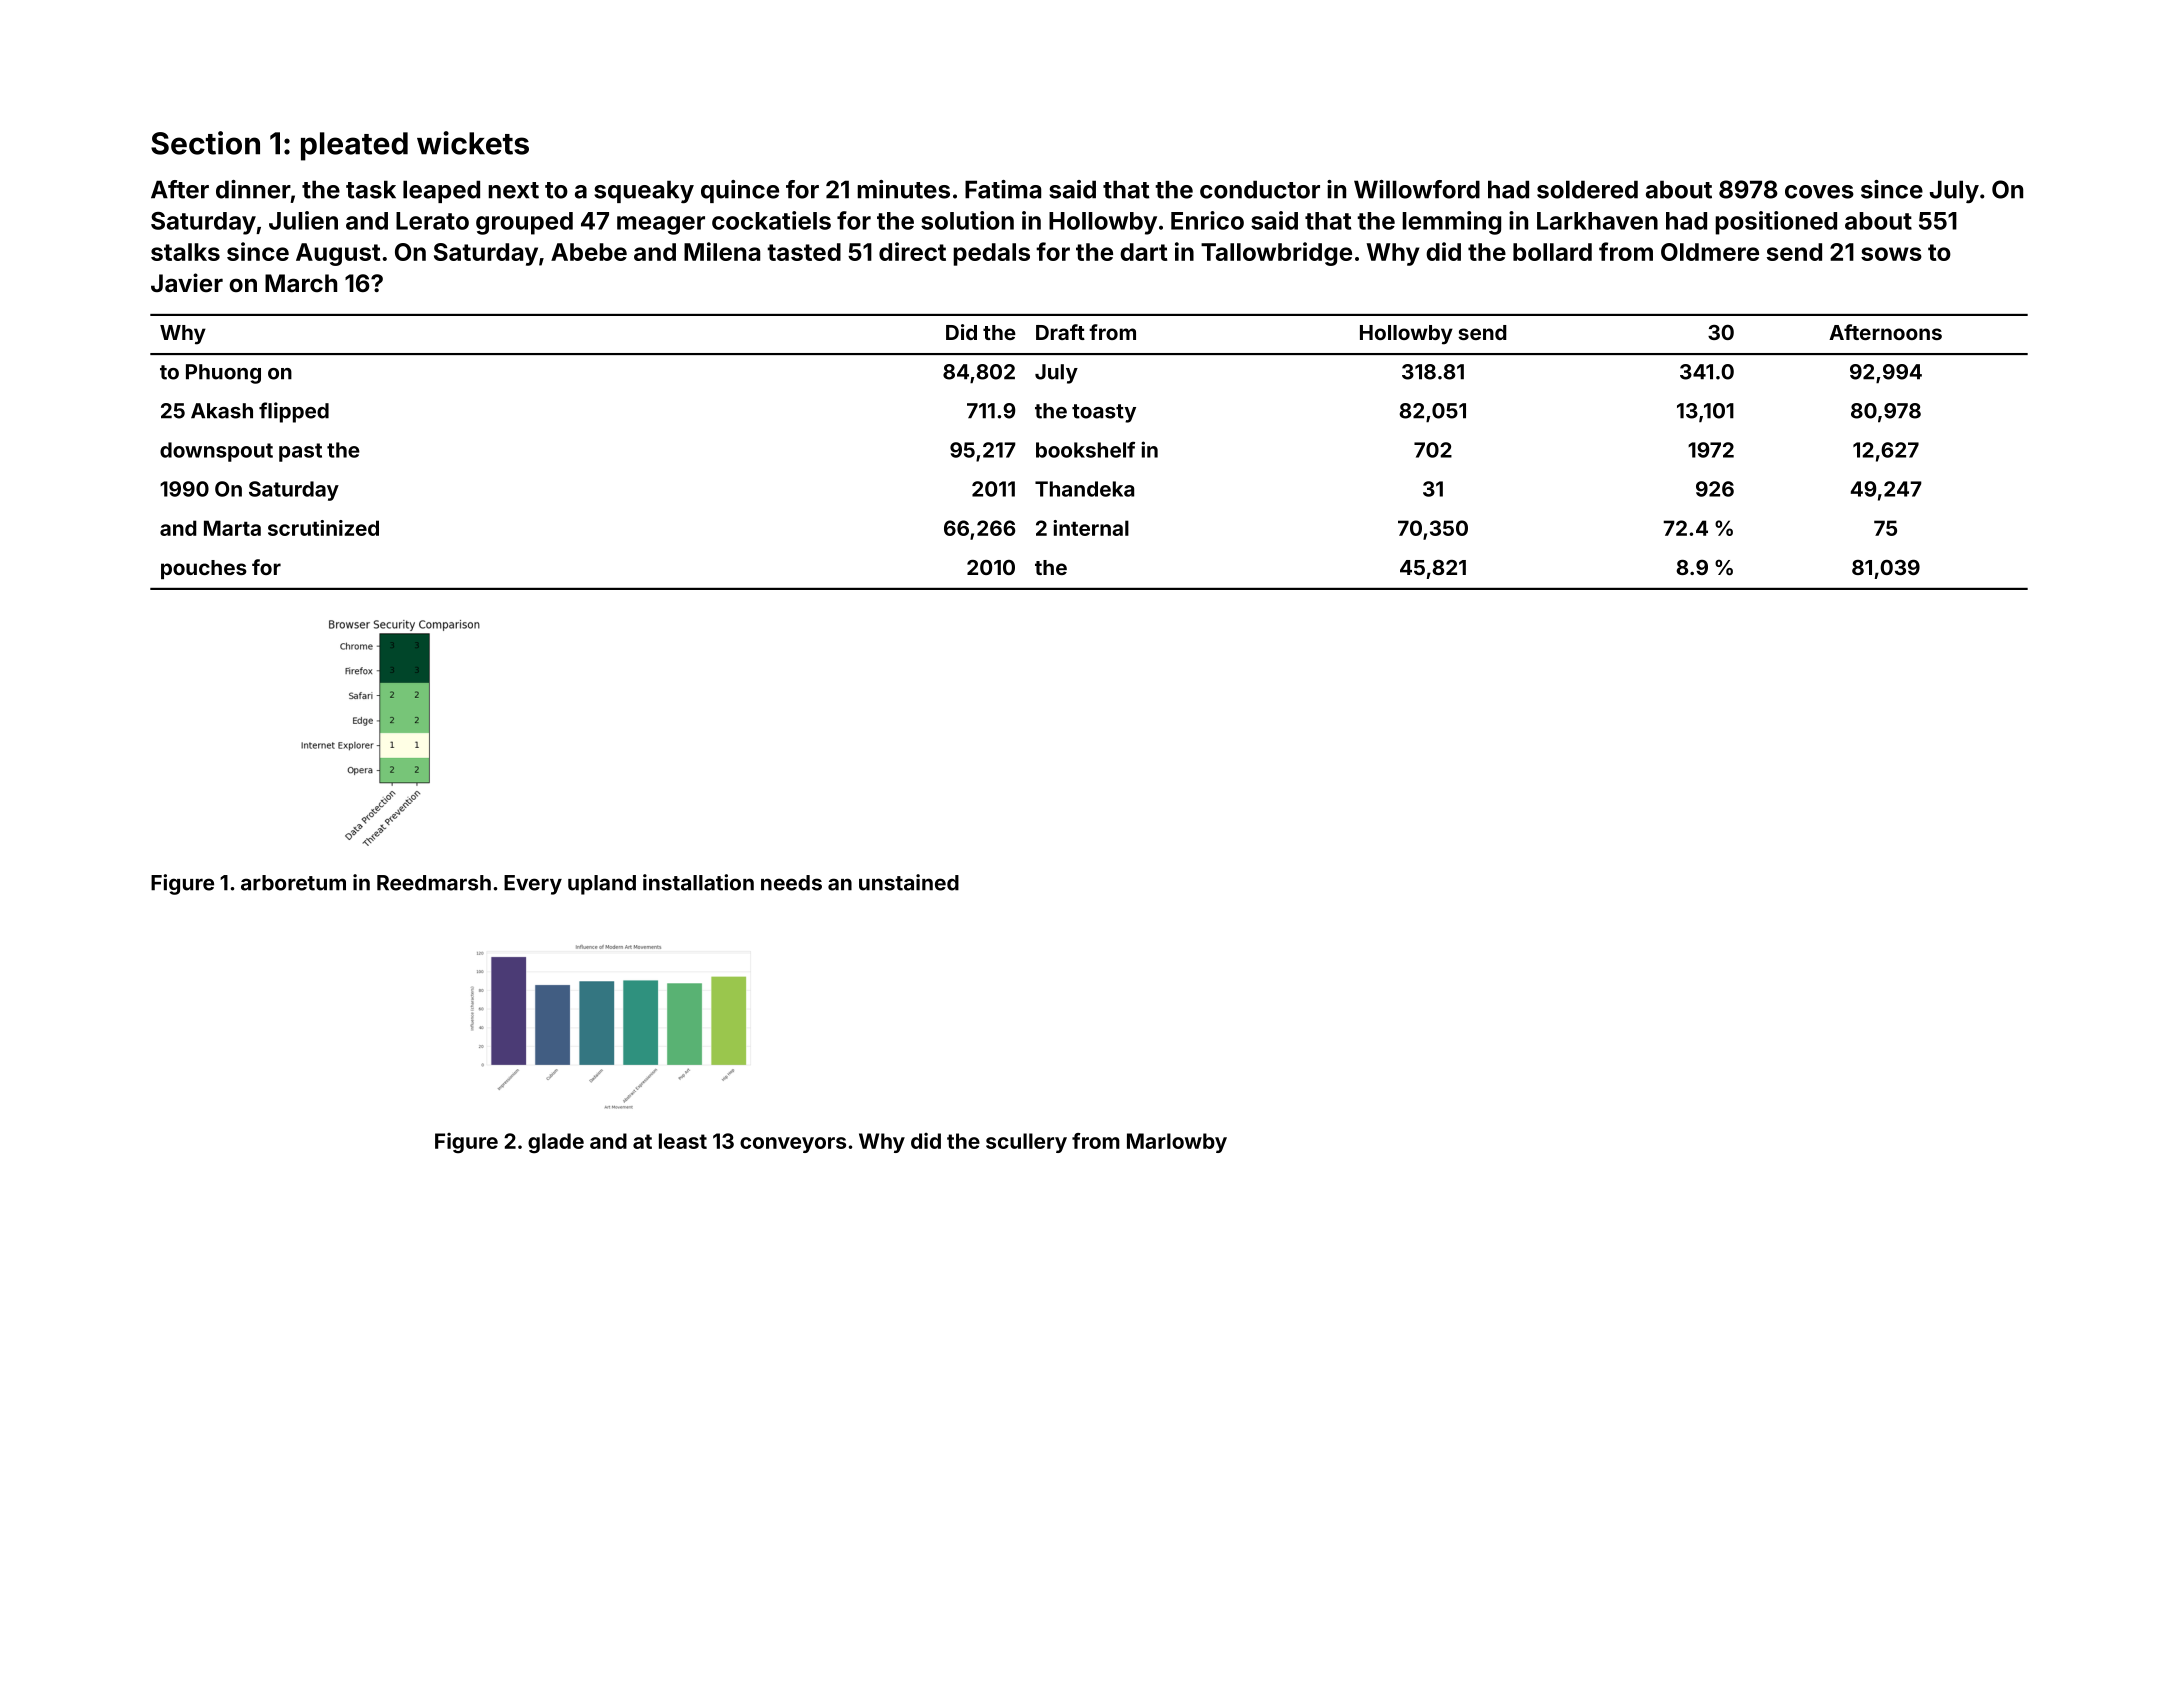 Image resolution: width=2178 pixels, height=1683 pixels. I want to click on dart, so click(1143, 252).
